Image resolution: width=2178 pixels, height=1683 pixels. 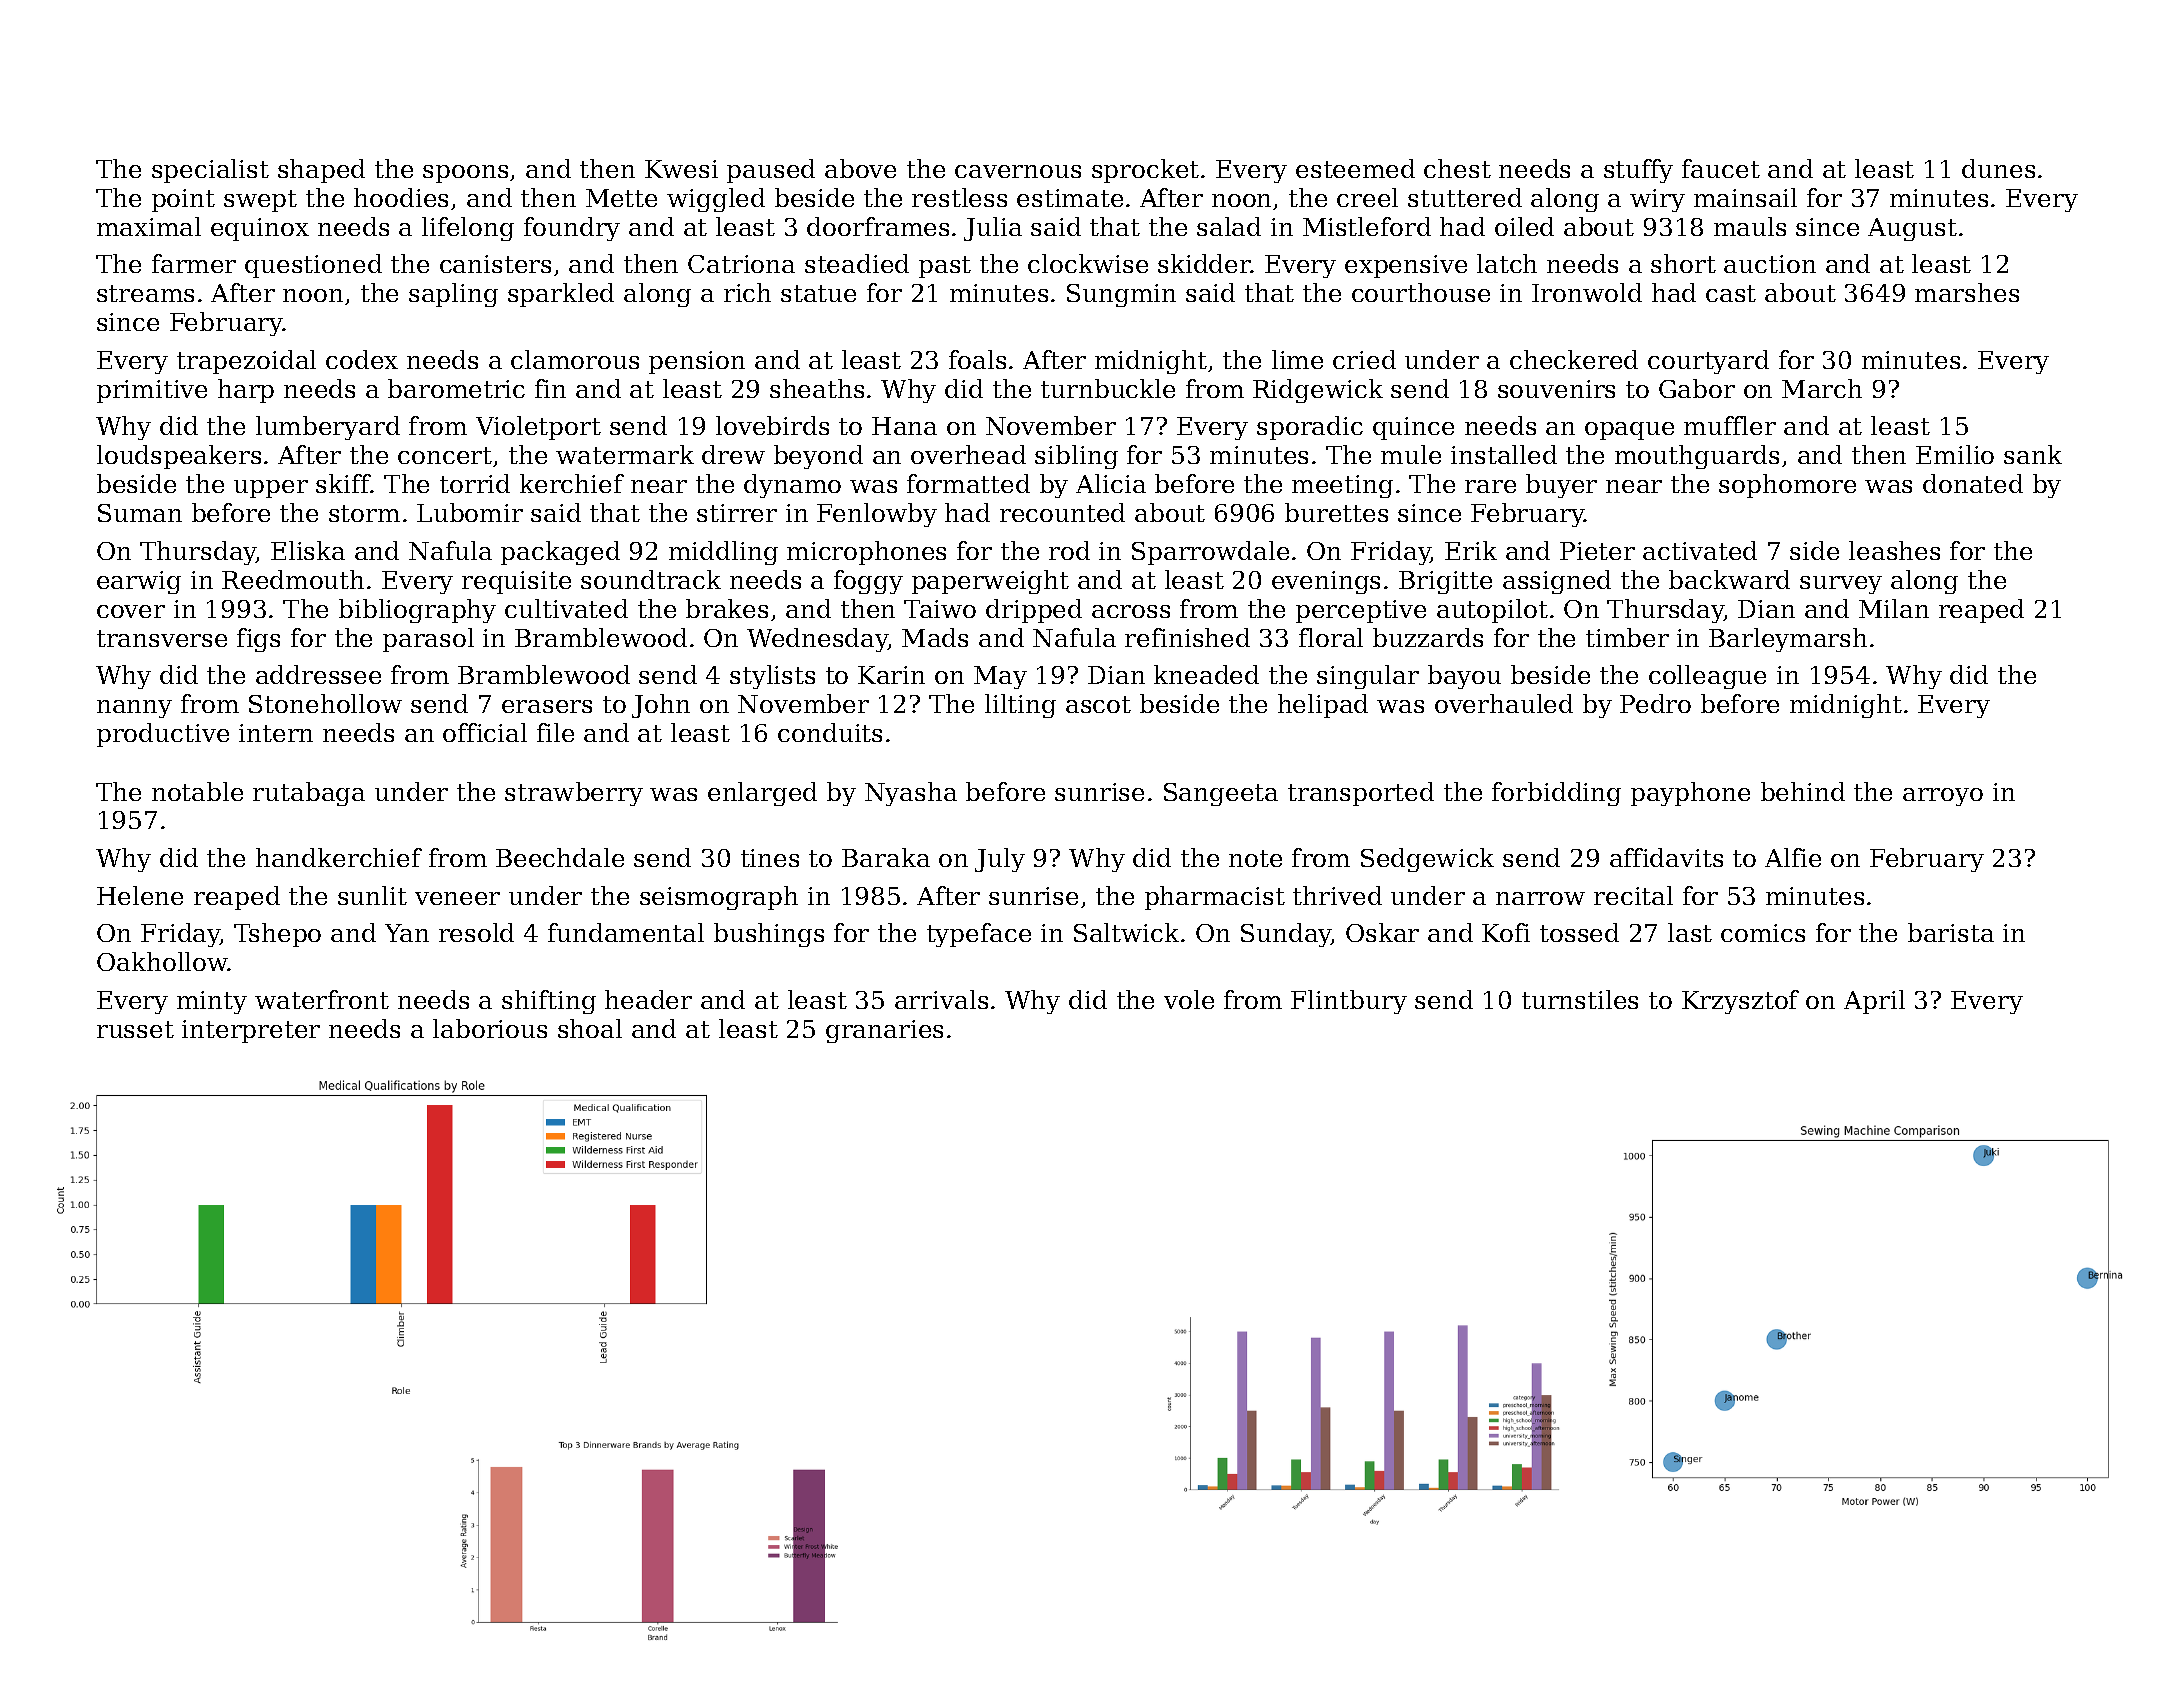 What do you see at coordinates (769, 935) in the screenshot?
I see `bushings` at bounding box center [769, 935].
